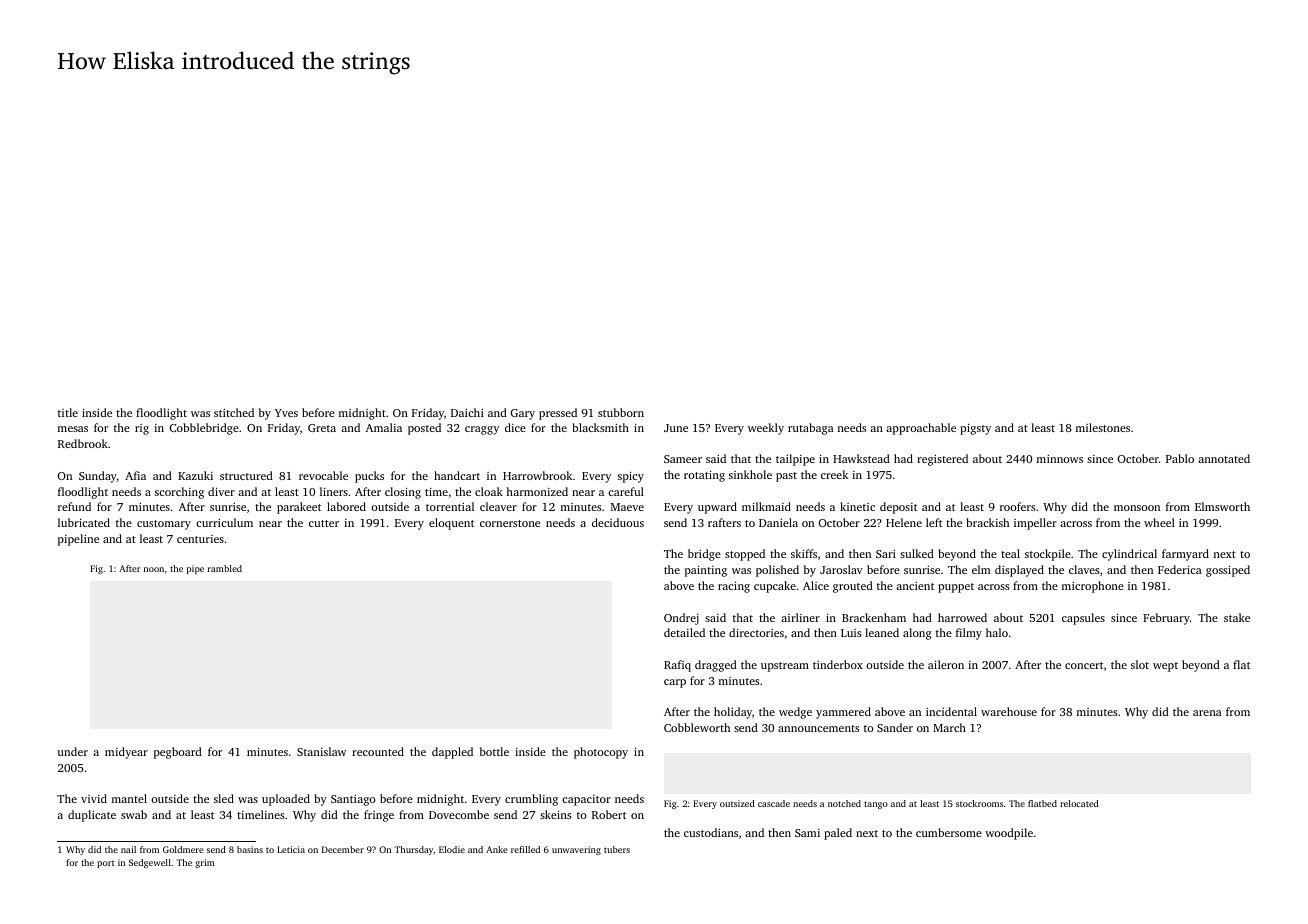 This screenshot has width=1308, height=924. What do you see at coordinates (467, 412) in the screenshot?
I see `Daichi` at bounding box center [467, 412].
